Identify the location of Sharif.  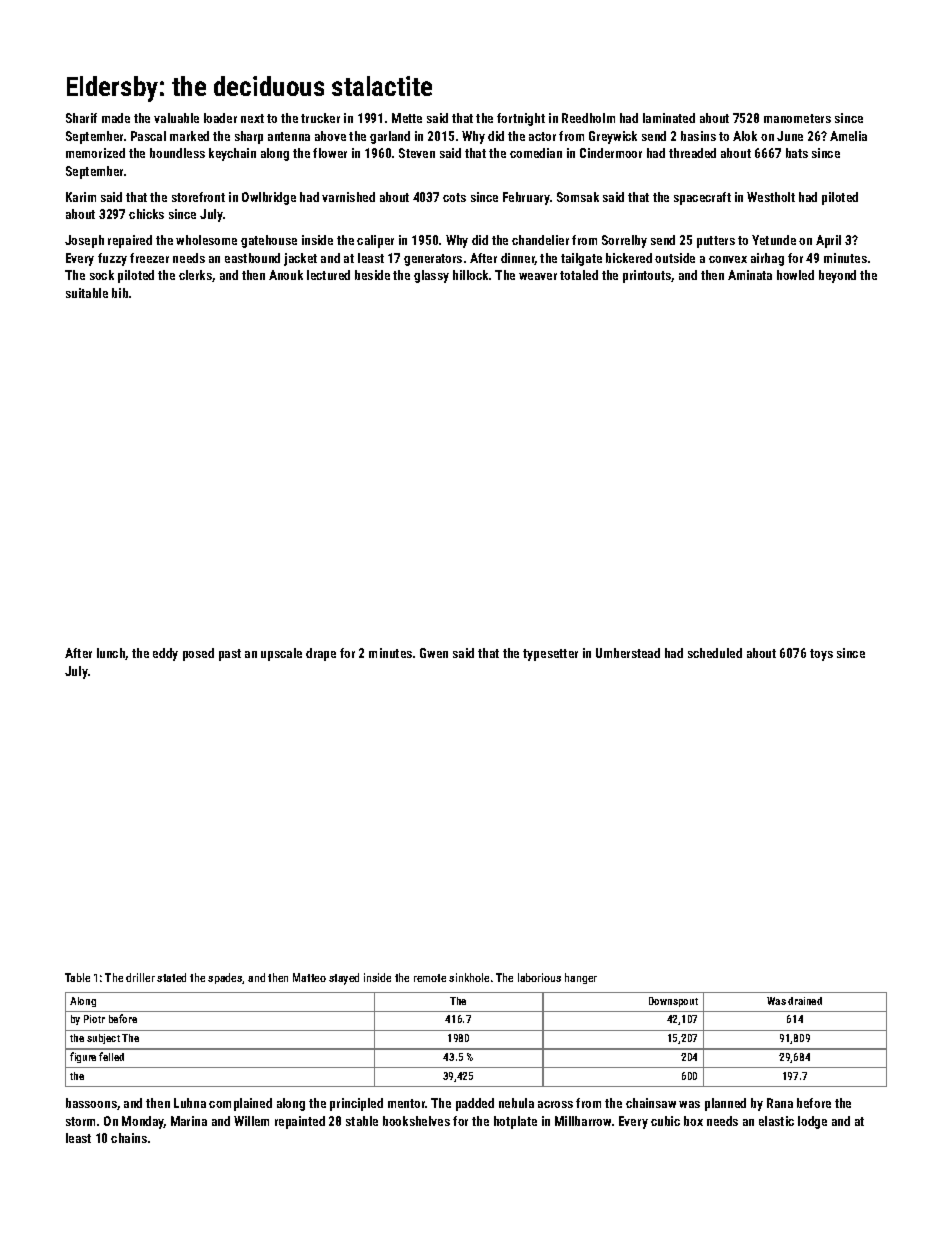
(81, 118).
